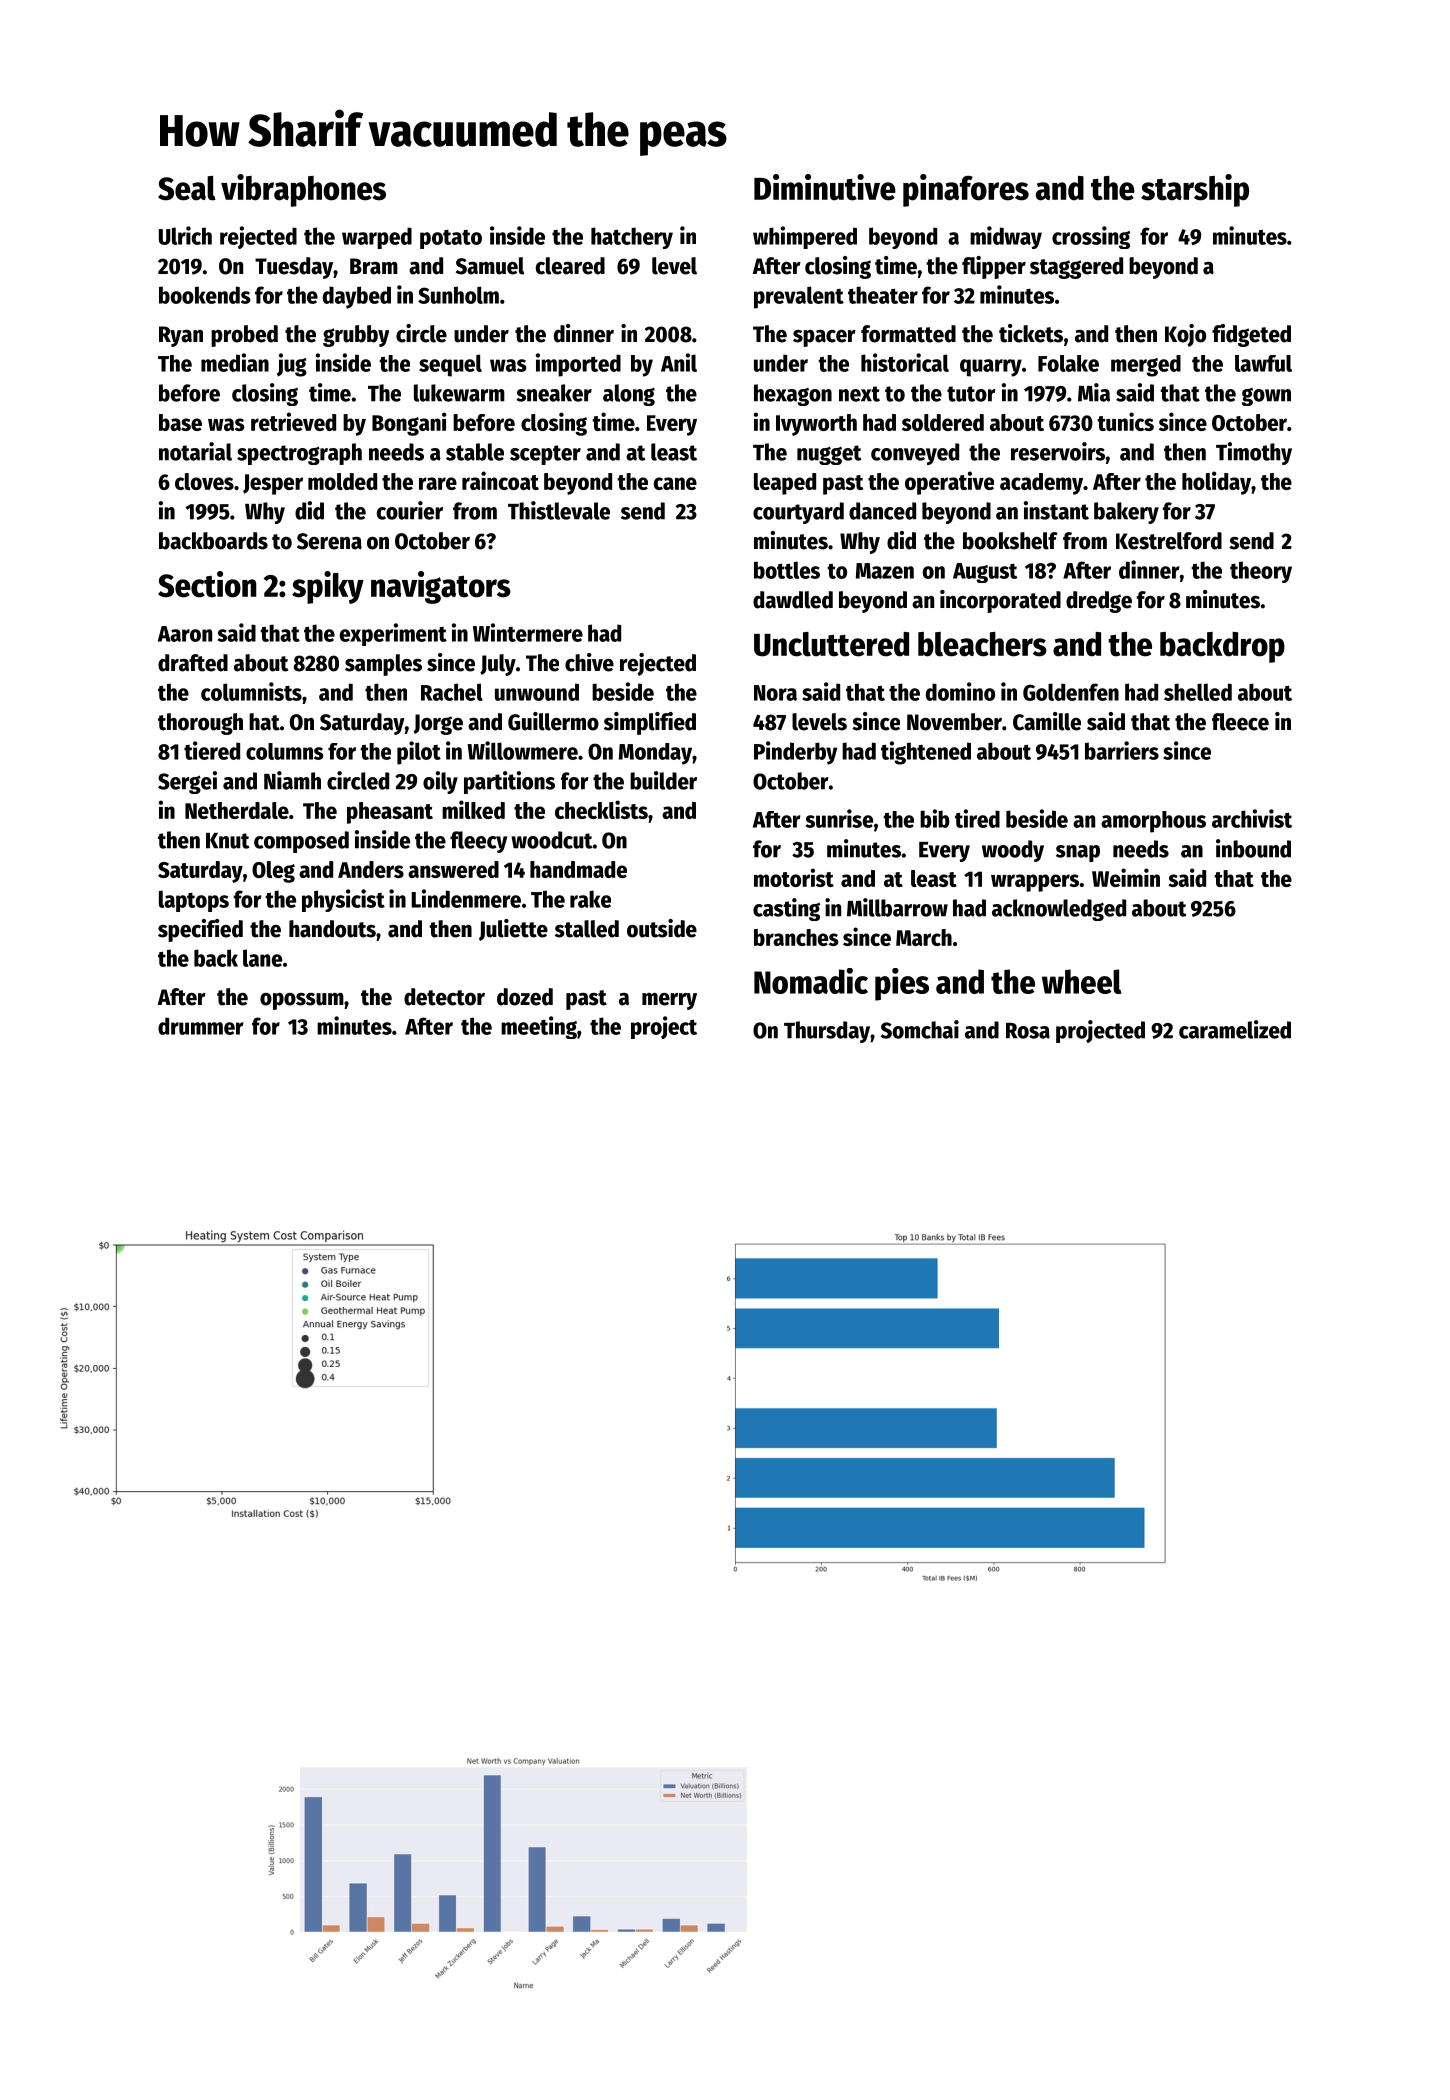  Describe the element at coordinates (793, 600) in the screenshot. I see `dawdled` at that location.
